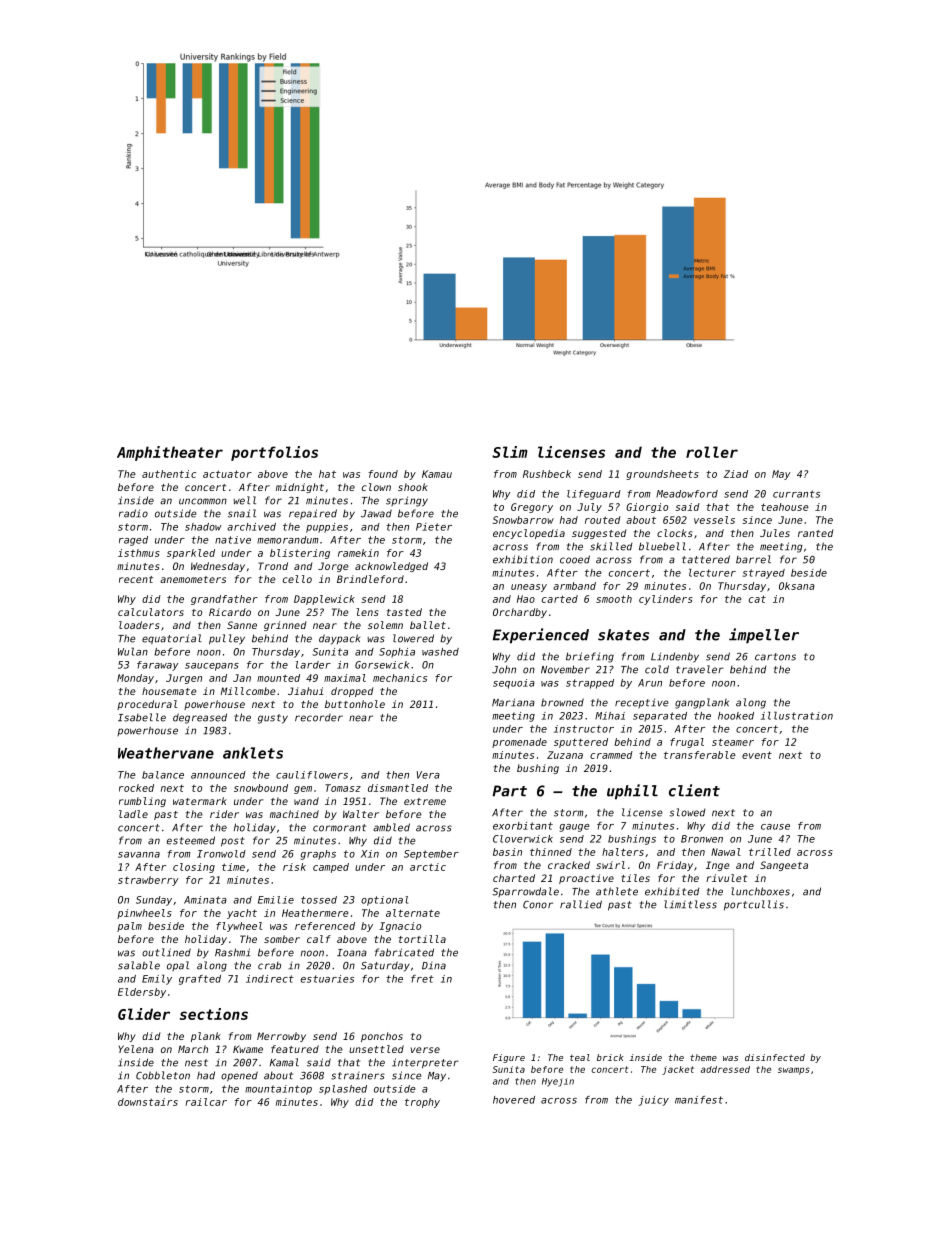 This document has height=1233, width=952. Describe the element at coordinates (532, 508) in the document. I see `Gregory` at that location.
